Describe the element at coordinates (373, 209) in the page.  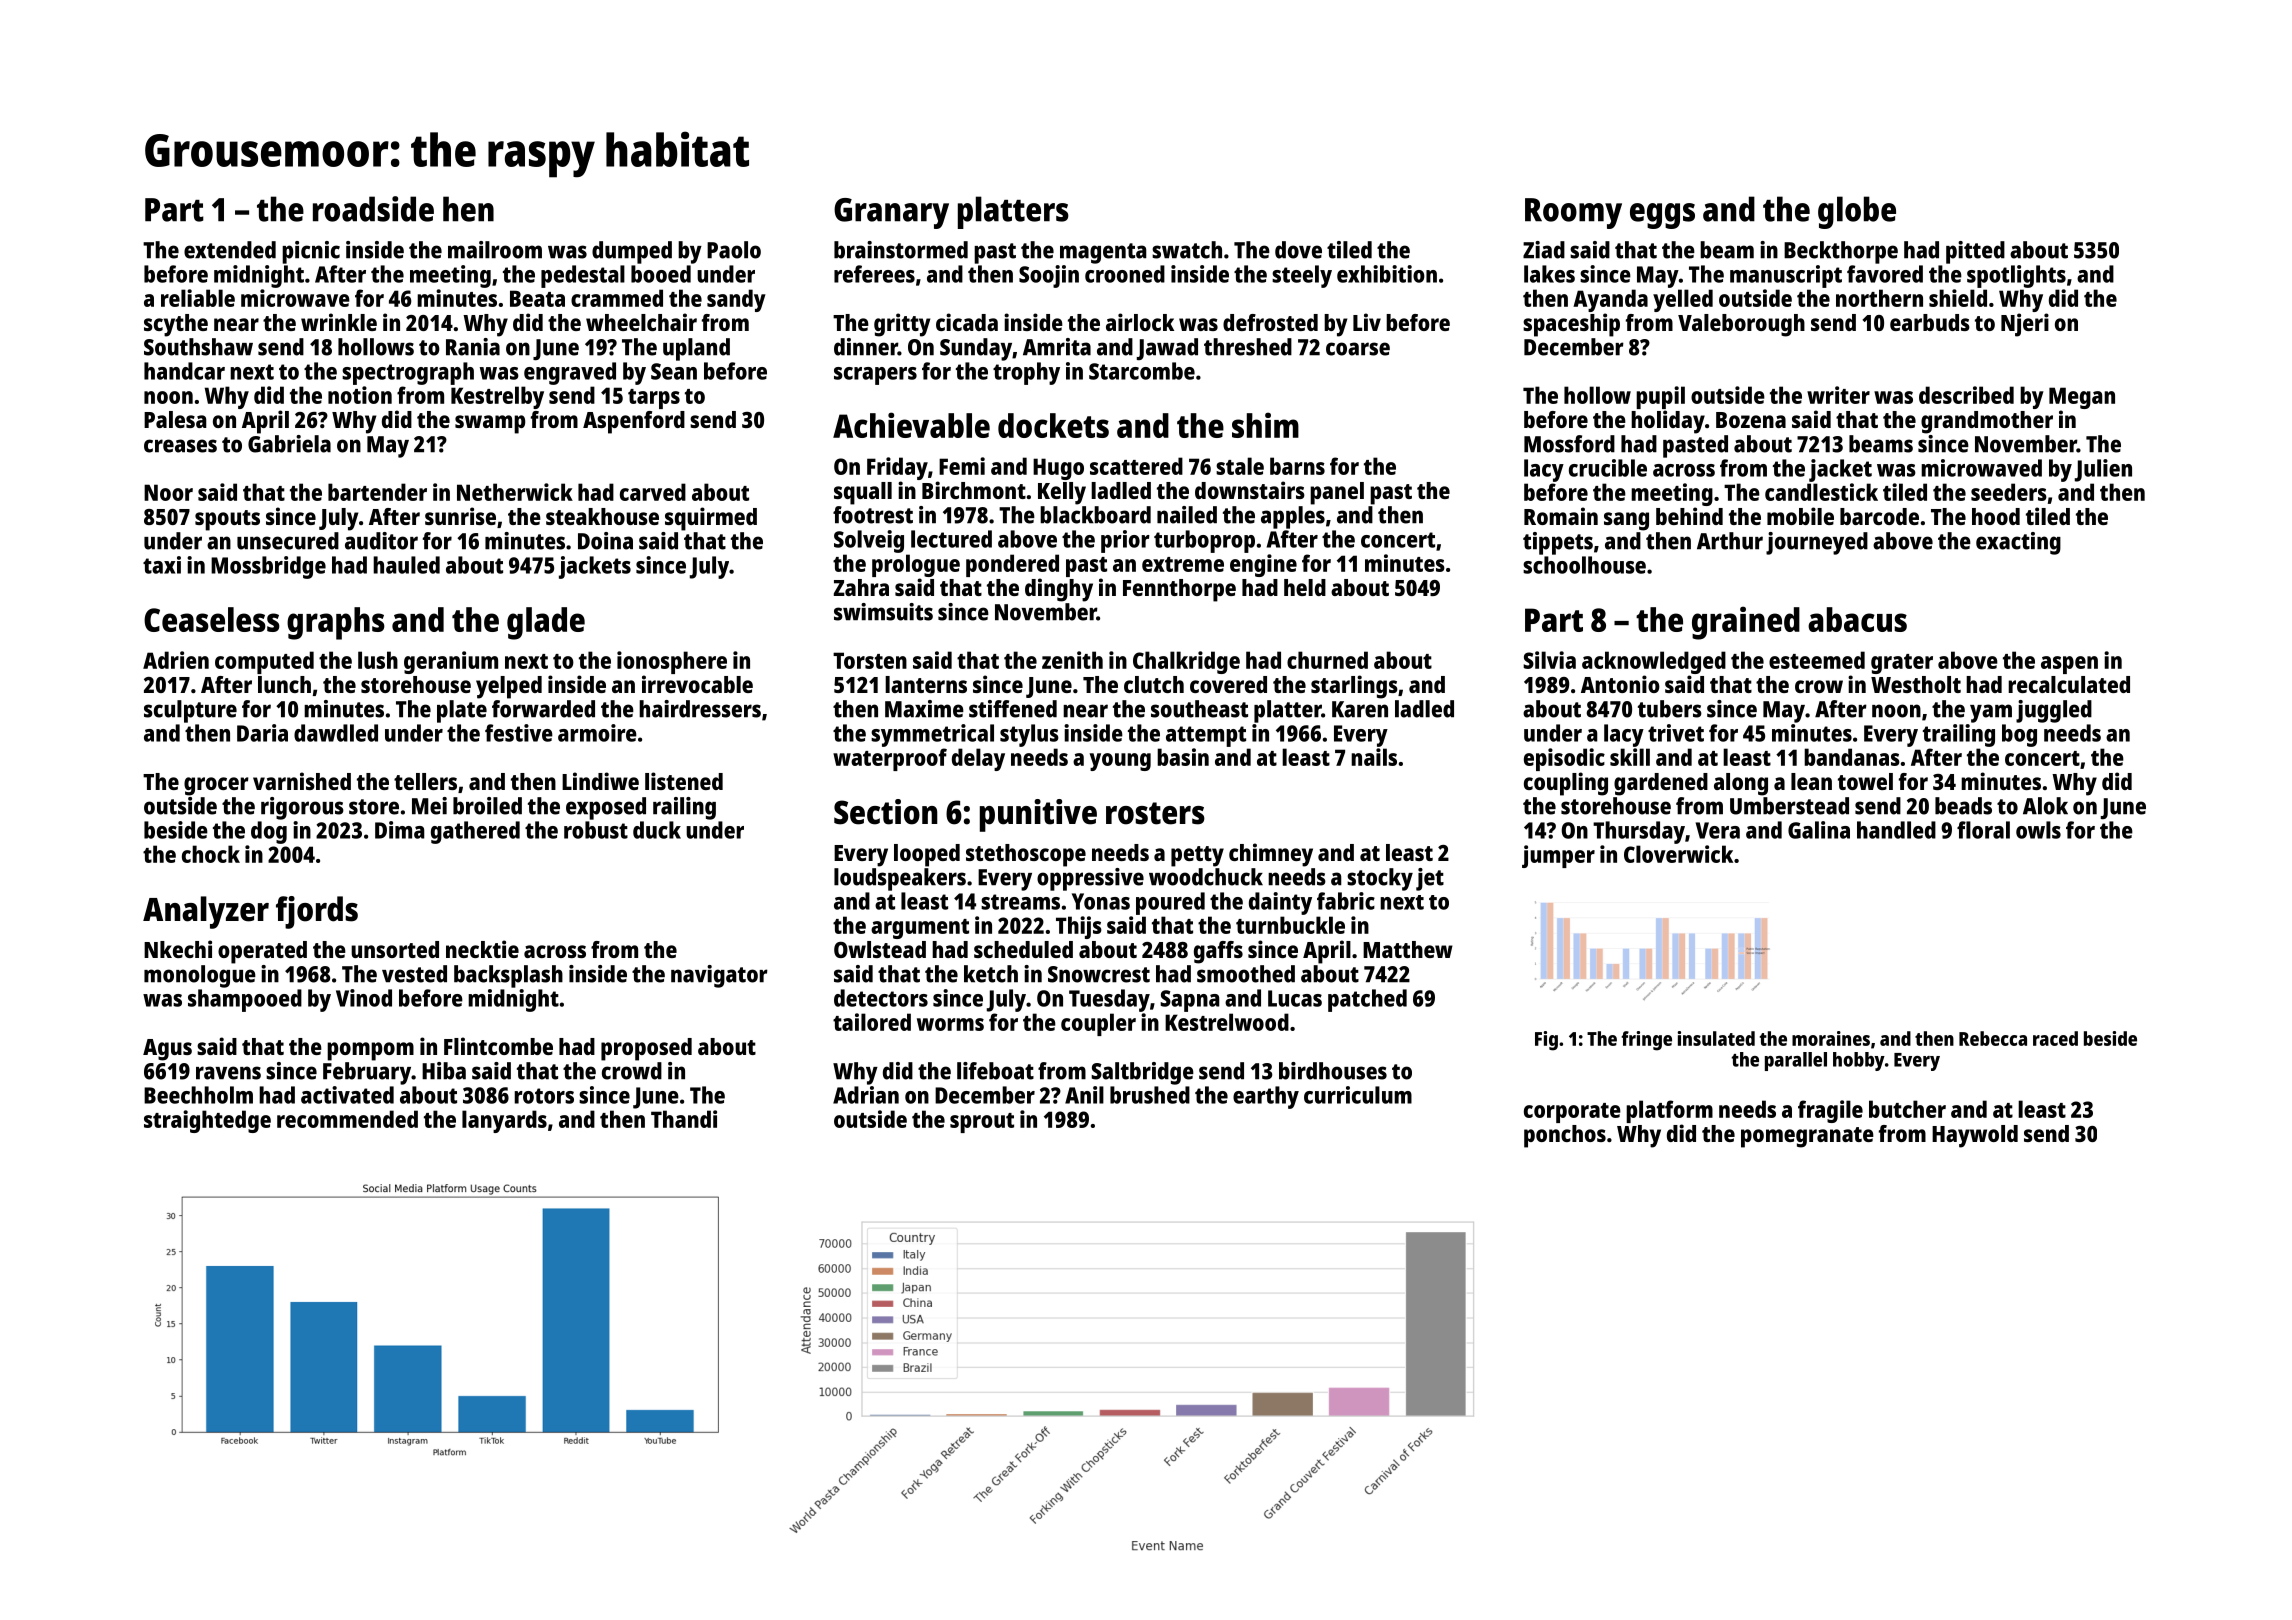
I see `roadside` at that location.
